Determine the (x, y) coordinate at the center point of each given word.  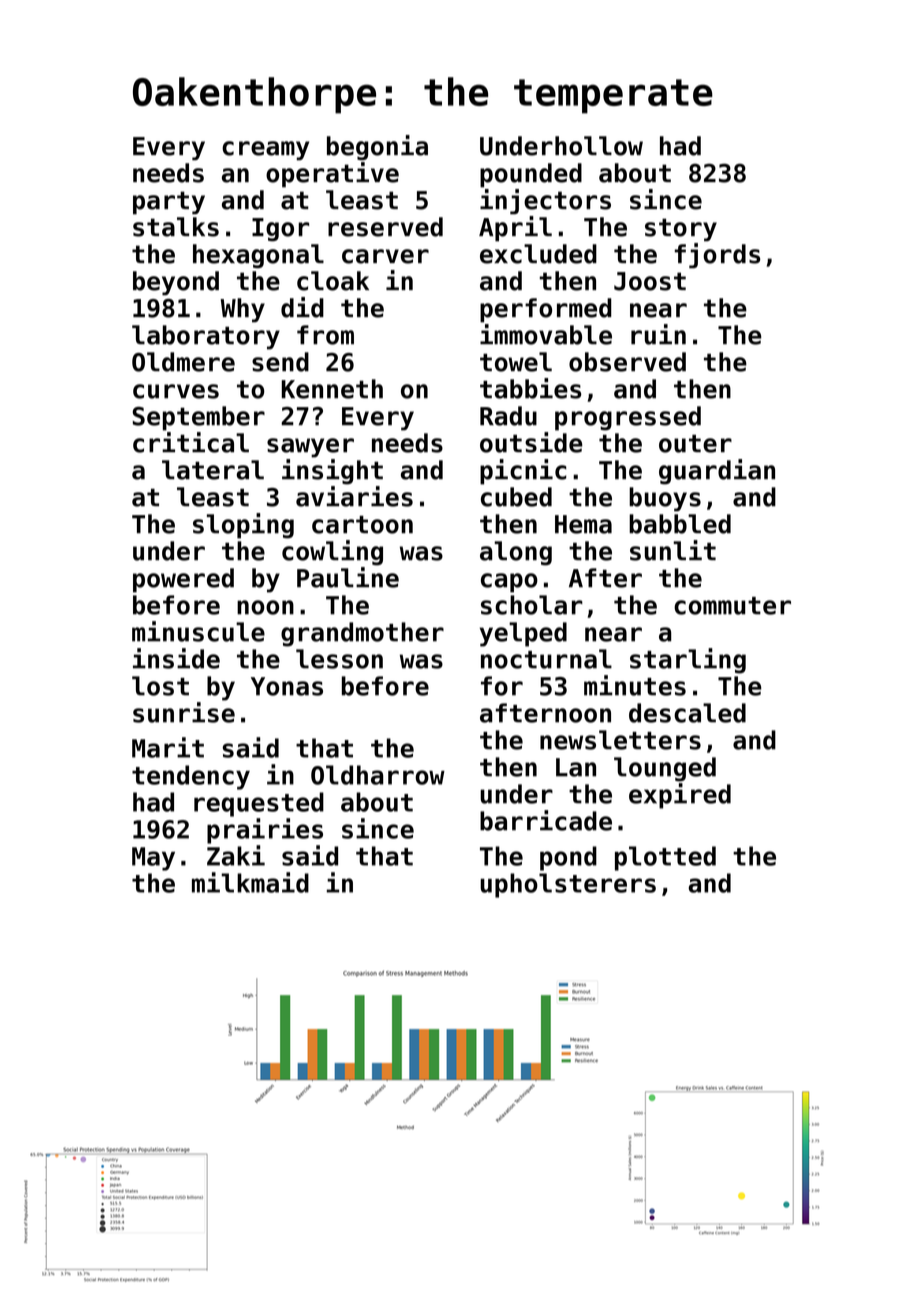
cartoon (362, 525)
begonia (377, 147)
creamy (265, 151)
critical (191, 442)
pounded (531, 175)
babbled (680, 524)
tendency (191, 777)
